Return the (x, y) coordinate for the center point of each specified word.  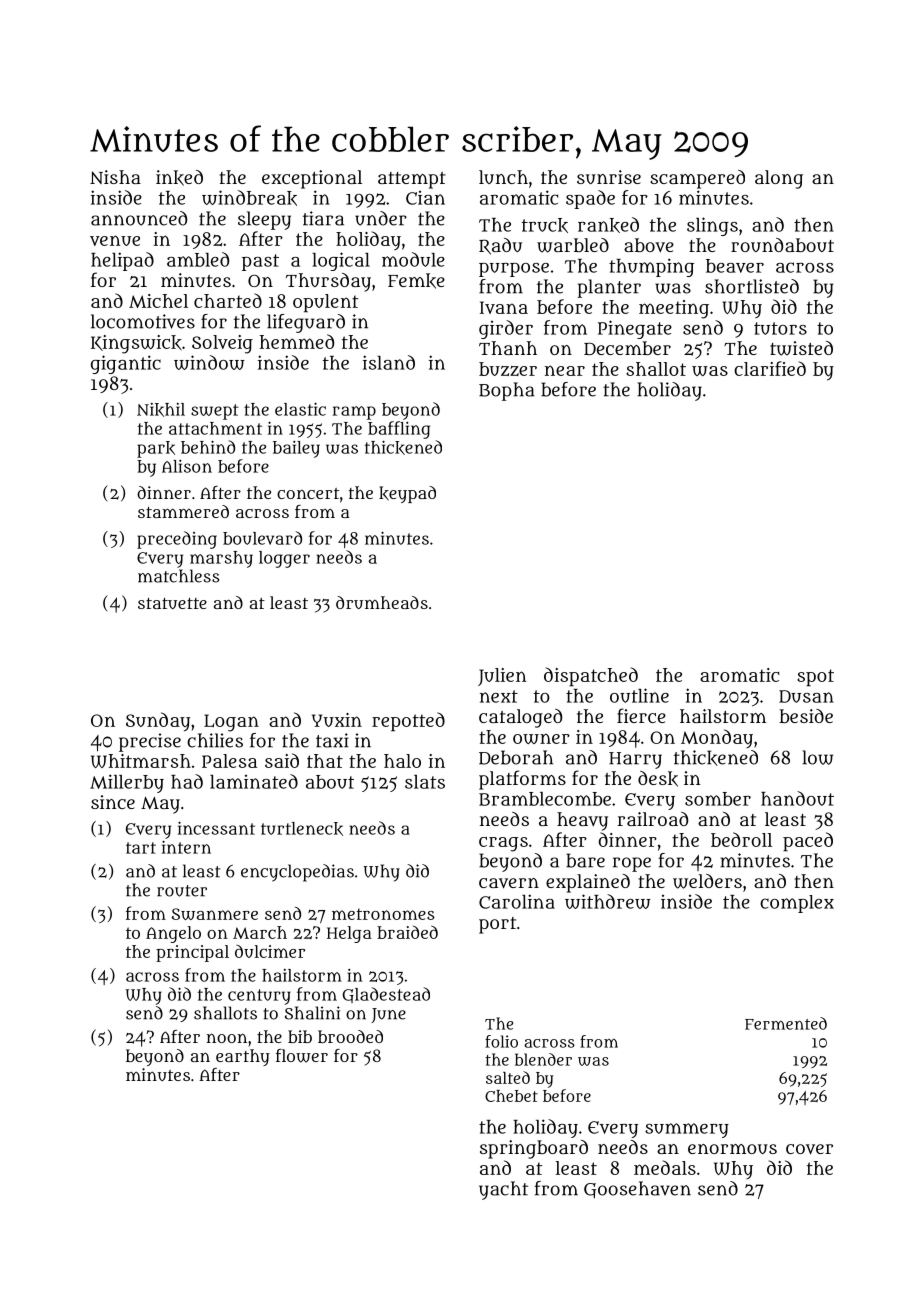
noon (226, 1038)
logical (341, 261)
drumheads (382, 602)
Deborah (516, 757)
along (779, 179)
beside (806, 716)
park (156, 449)
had (187, 781)
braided (407, 932)
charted (228, 300)
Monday (717, 738)
